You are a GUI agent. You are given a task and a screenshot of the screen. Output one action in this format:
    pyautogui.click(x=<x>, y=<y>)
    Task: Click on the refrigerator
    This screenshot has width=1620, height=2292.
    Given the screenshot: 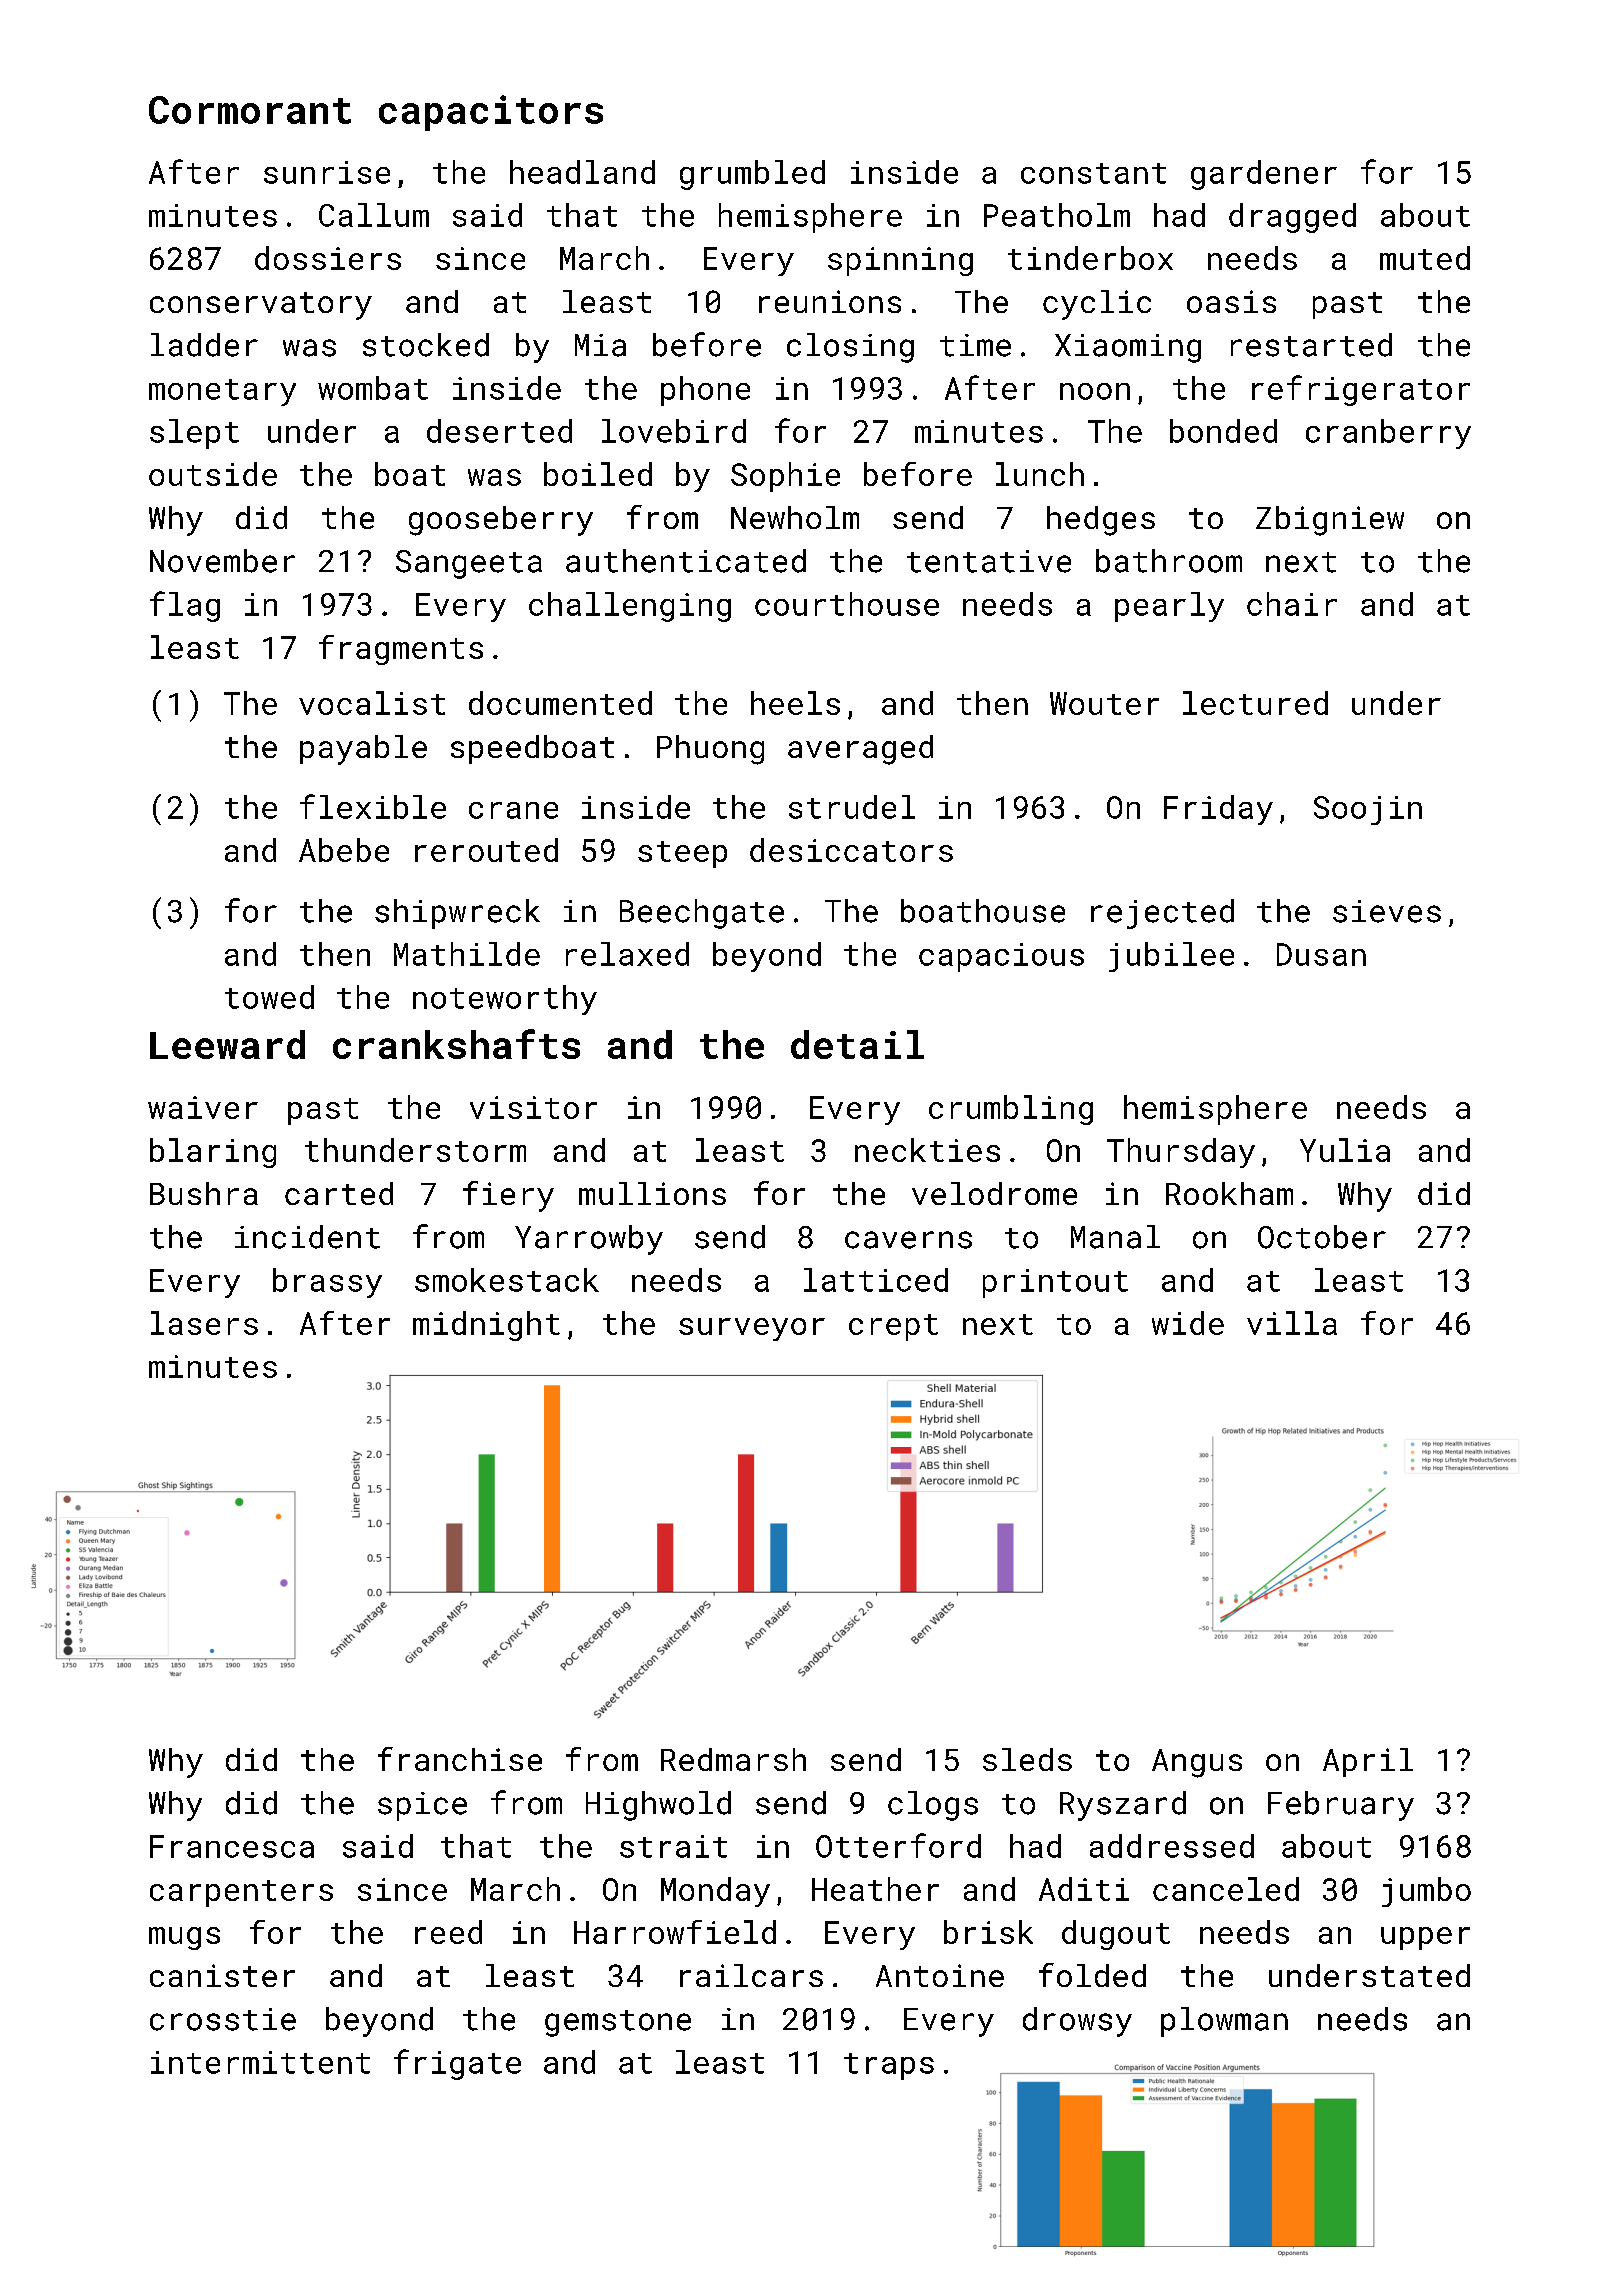 What is the action you would take?
    pyautogui.click(x=1361, y=390)
